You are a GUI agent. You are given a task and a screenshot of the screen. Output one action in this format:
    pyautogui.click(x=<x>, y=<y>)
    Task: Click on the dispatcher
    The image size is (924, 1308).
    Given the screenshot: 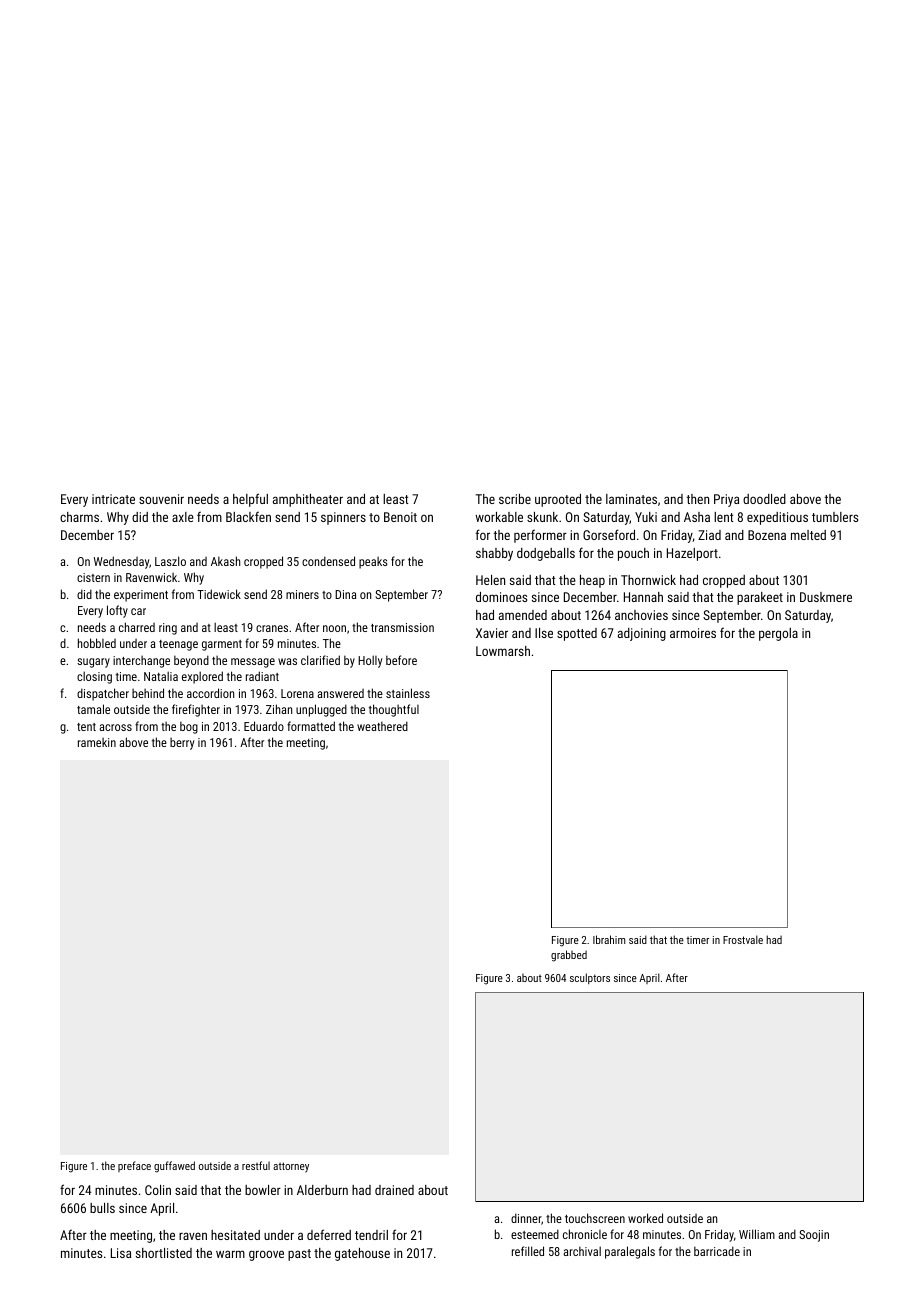 What is the action you would take?
    pyautogui.click(x=103, y=694)
